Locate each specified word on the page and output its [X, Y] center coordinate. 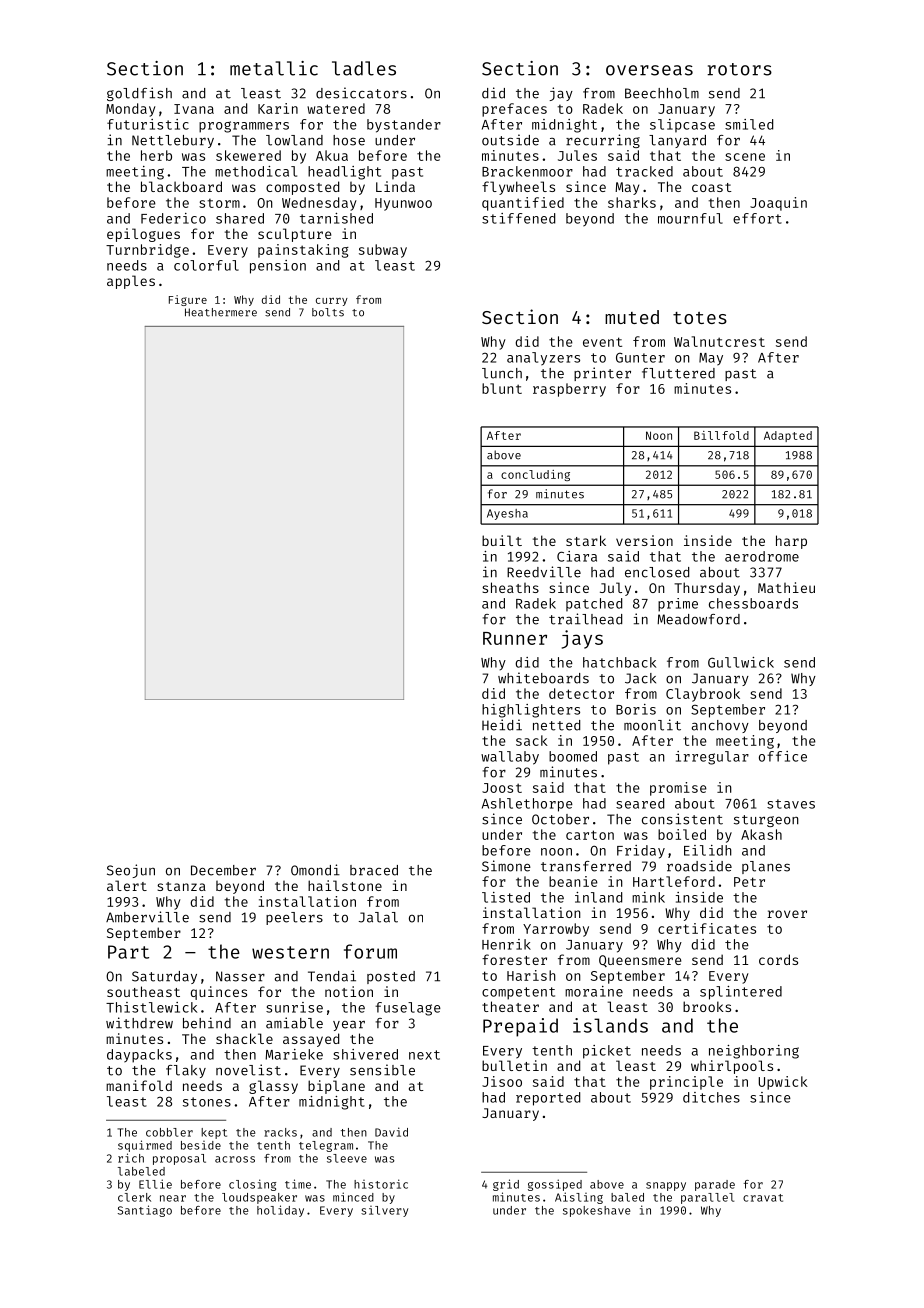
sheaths [510, 587]
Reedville [544, 572]
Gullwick [741, 662]
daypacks [139, 1056]
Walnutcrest [719, 341]
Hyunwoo [403, 204]
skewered [248, 155]
